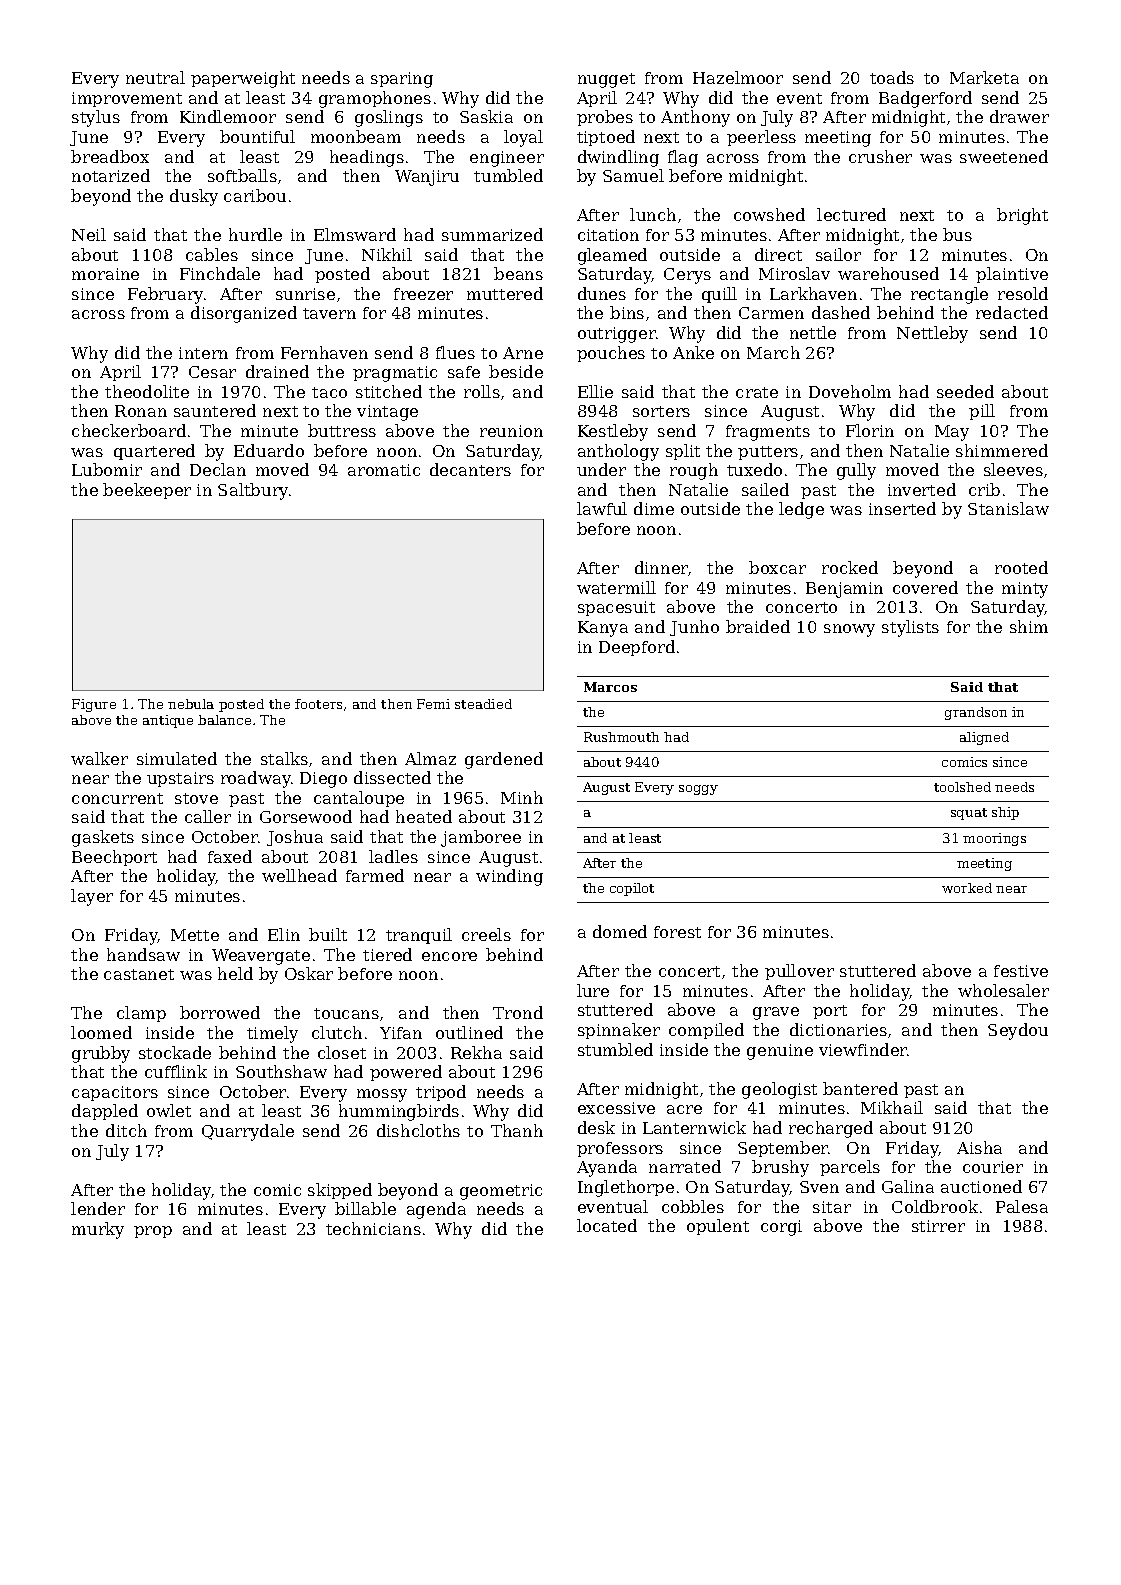 Image resolution: width=1121 pixels, height=1585 pixels. I want to click on braided, so click(758, 626).
